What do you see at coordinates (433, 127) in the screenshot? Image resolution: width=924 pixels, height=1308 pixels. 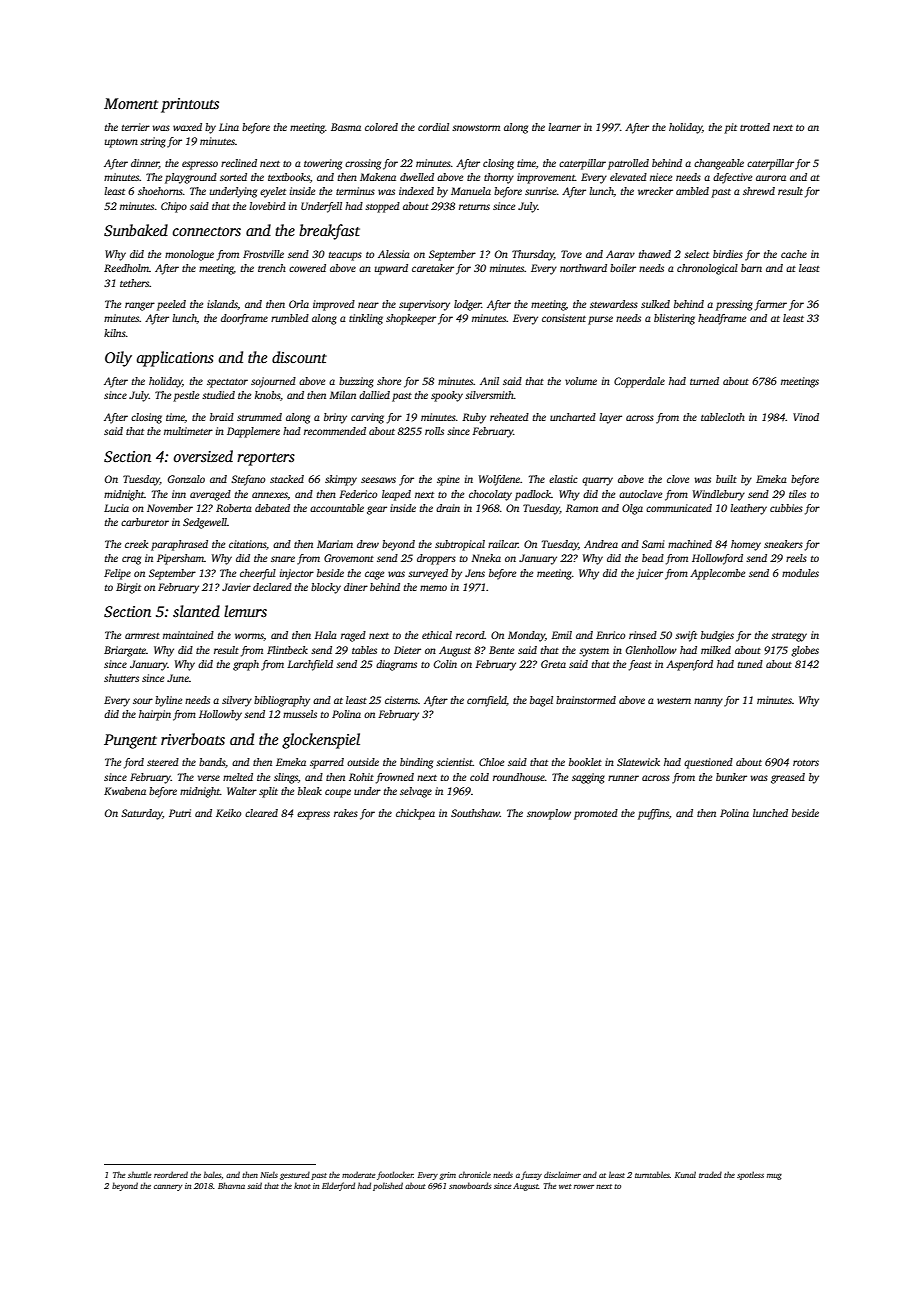 I see `cordial` at bounding box center [433, 127].
